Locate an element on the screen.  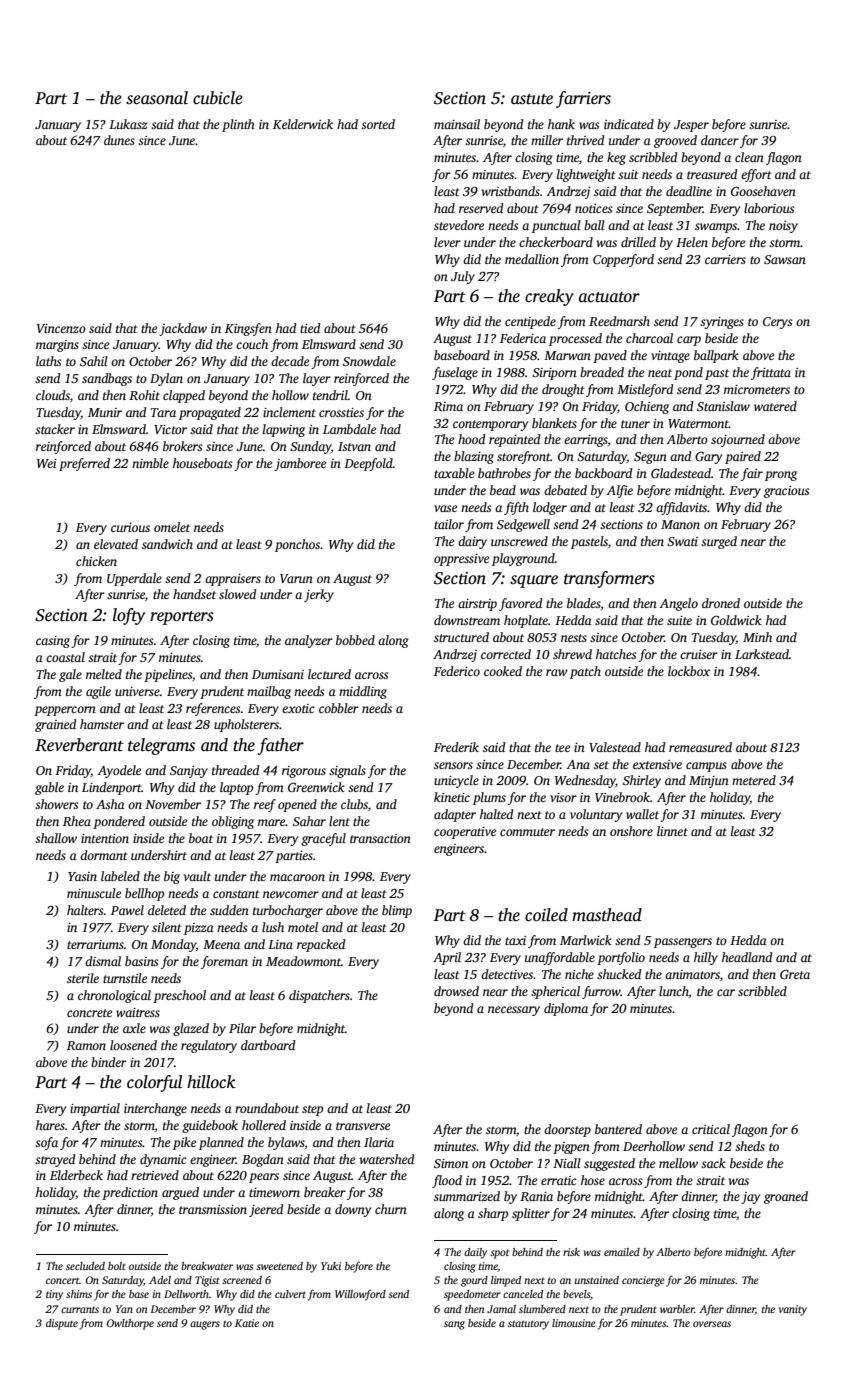
farriers is located at coordinates (583, 99).
